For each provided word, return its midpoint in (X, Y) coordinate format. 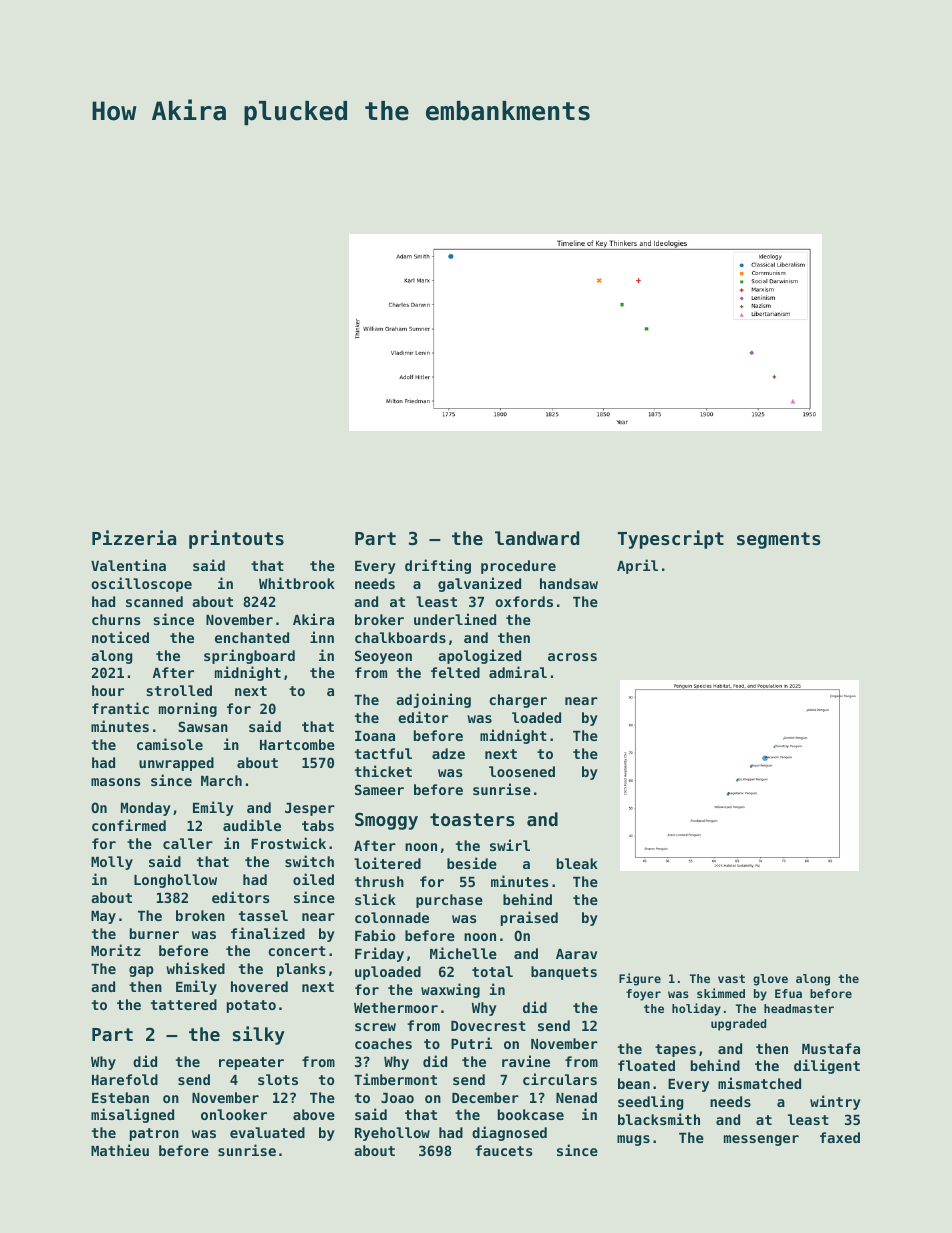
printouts (236, 539)
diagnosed (509, 1133)
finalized (268, 933)
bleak (577, 863)
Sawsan (203, 726)
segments (779, 540)
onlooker (234, 1114)
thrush (379, 881)
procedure (518, 567)
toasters (472, 819)
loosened (522, 771)
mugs (633, 1140)
